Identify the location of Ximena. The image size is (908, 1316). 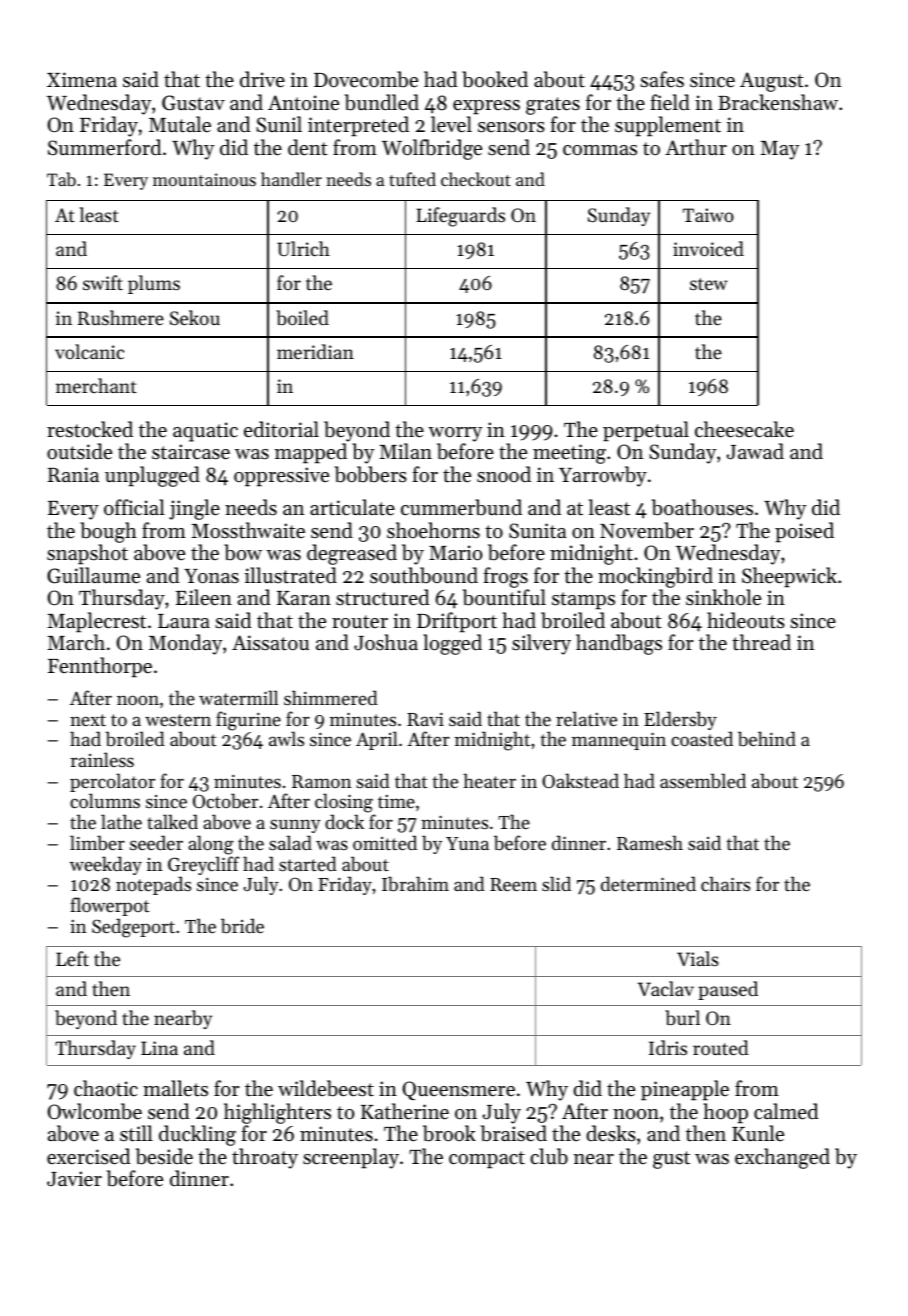
(82, 80).
